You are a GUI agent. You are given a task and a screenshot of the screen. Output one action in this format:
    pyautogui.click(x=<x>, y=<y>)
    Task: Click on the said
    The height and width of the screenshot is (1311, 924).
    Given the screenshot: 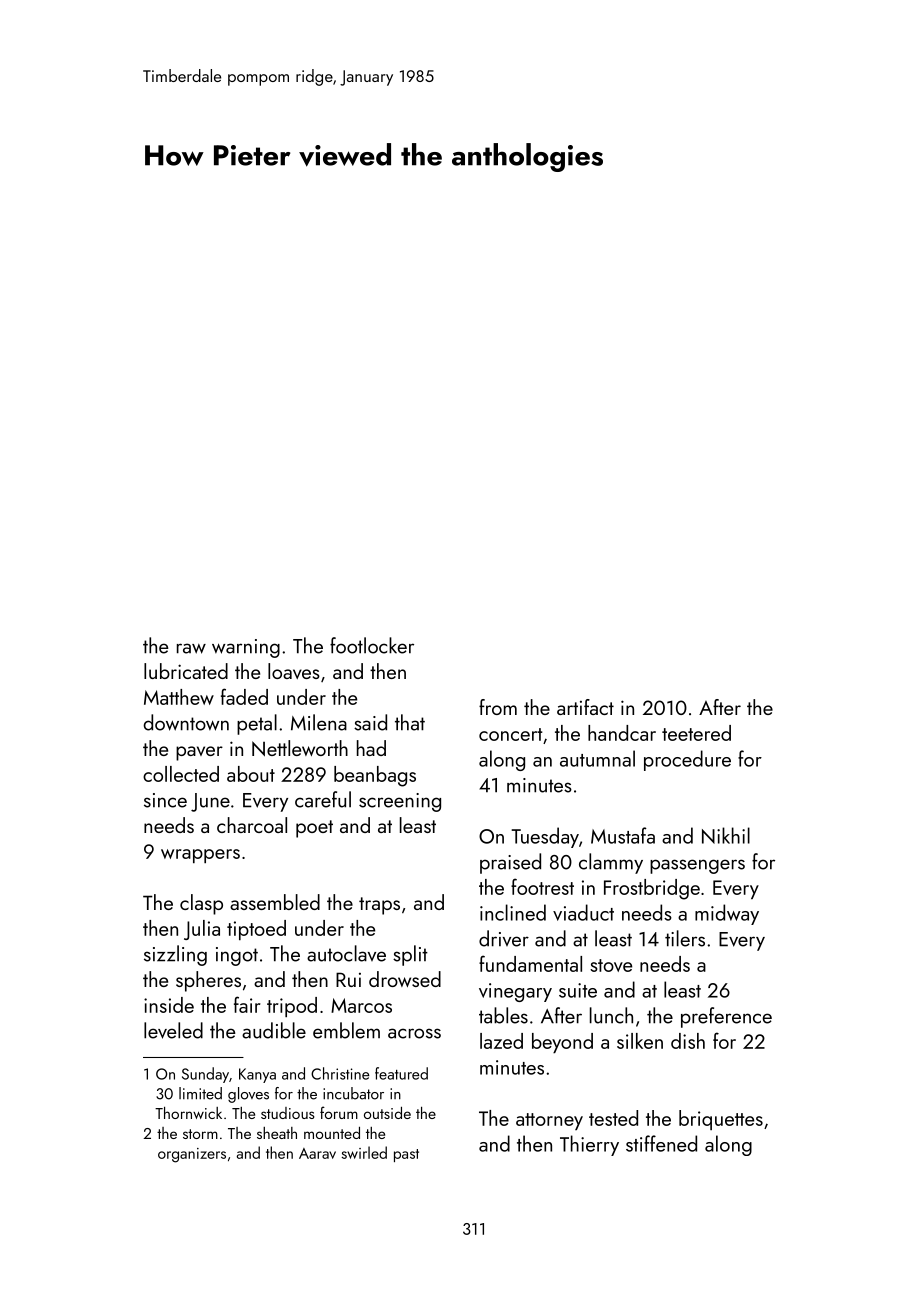 What is the action you would take?
    pyautogui.click(x=370, y=722)
